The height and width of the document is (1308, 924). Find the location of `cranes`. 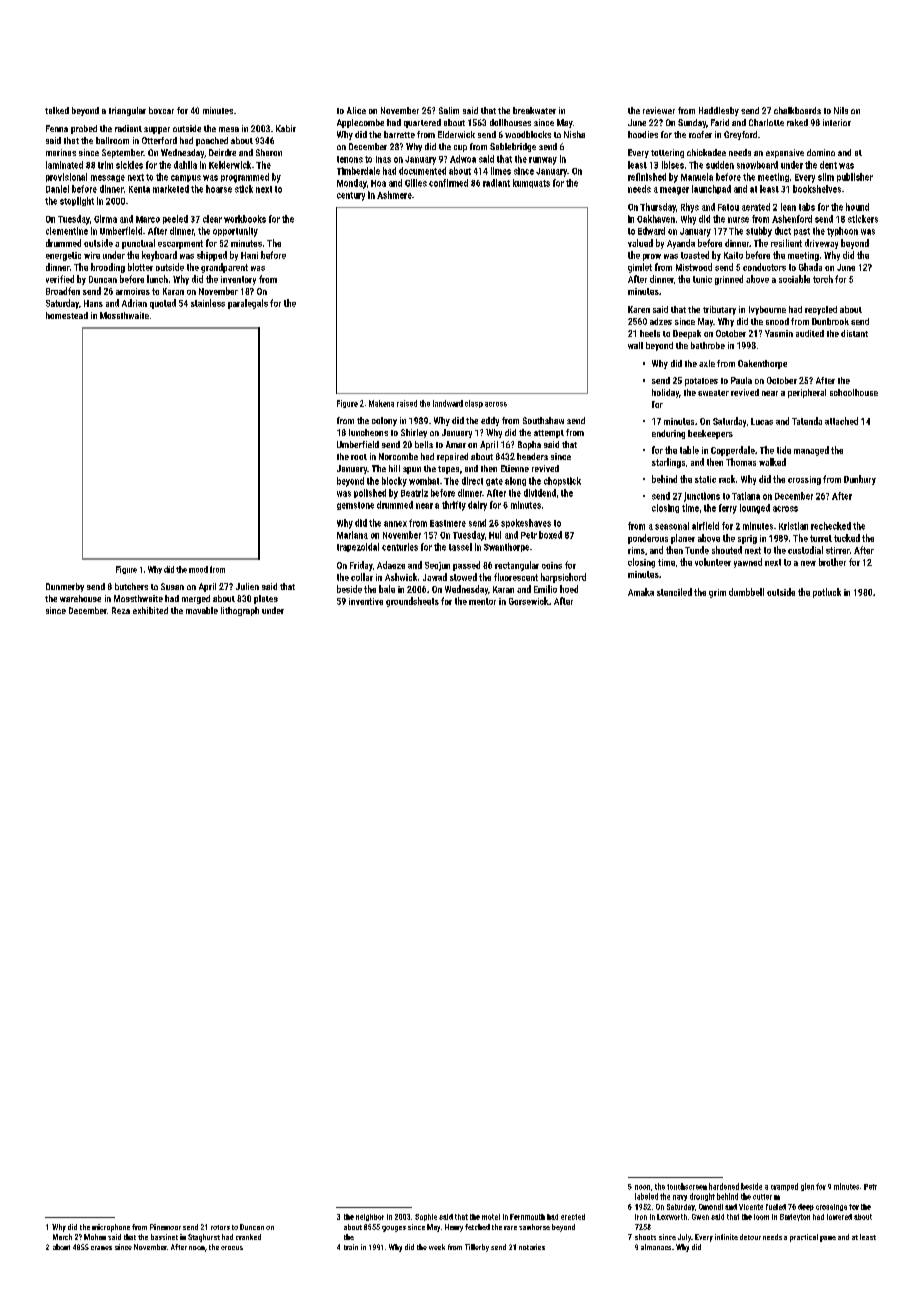

cranes is located at coordinates (101, 1248).
